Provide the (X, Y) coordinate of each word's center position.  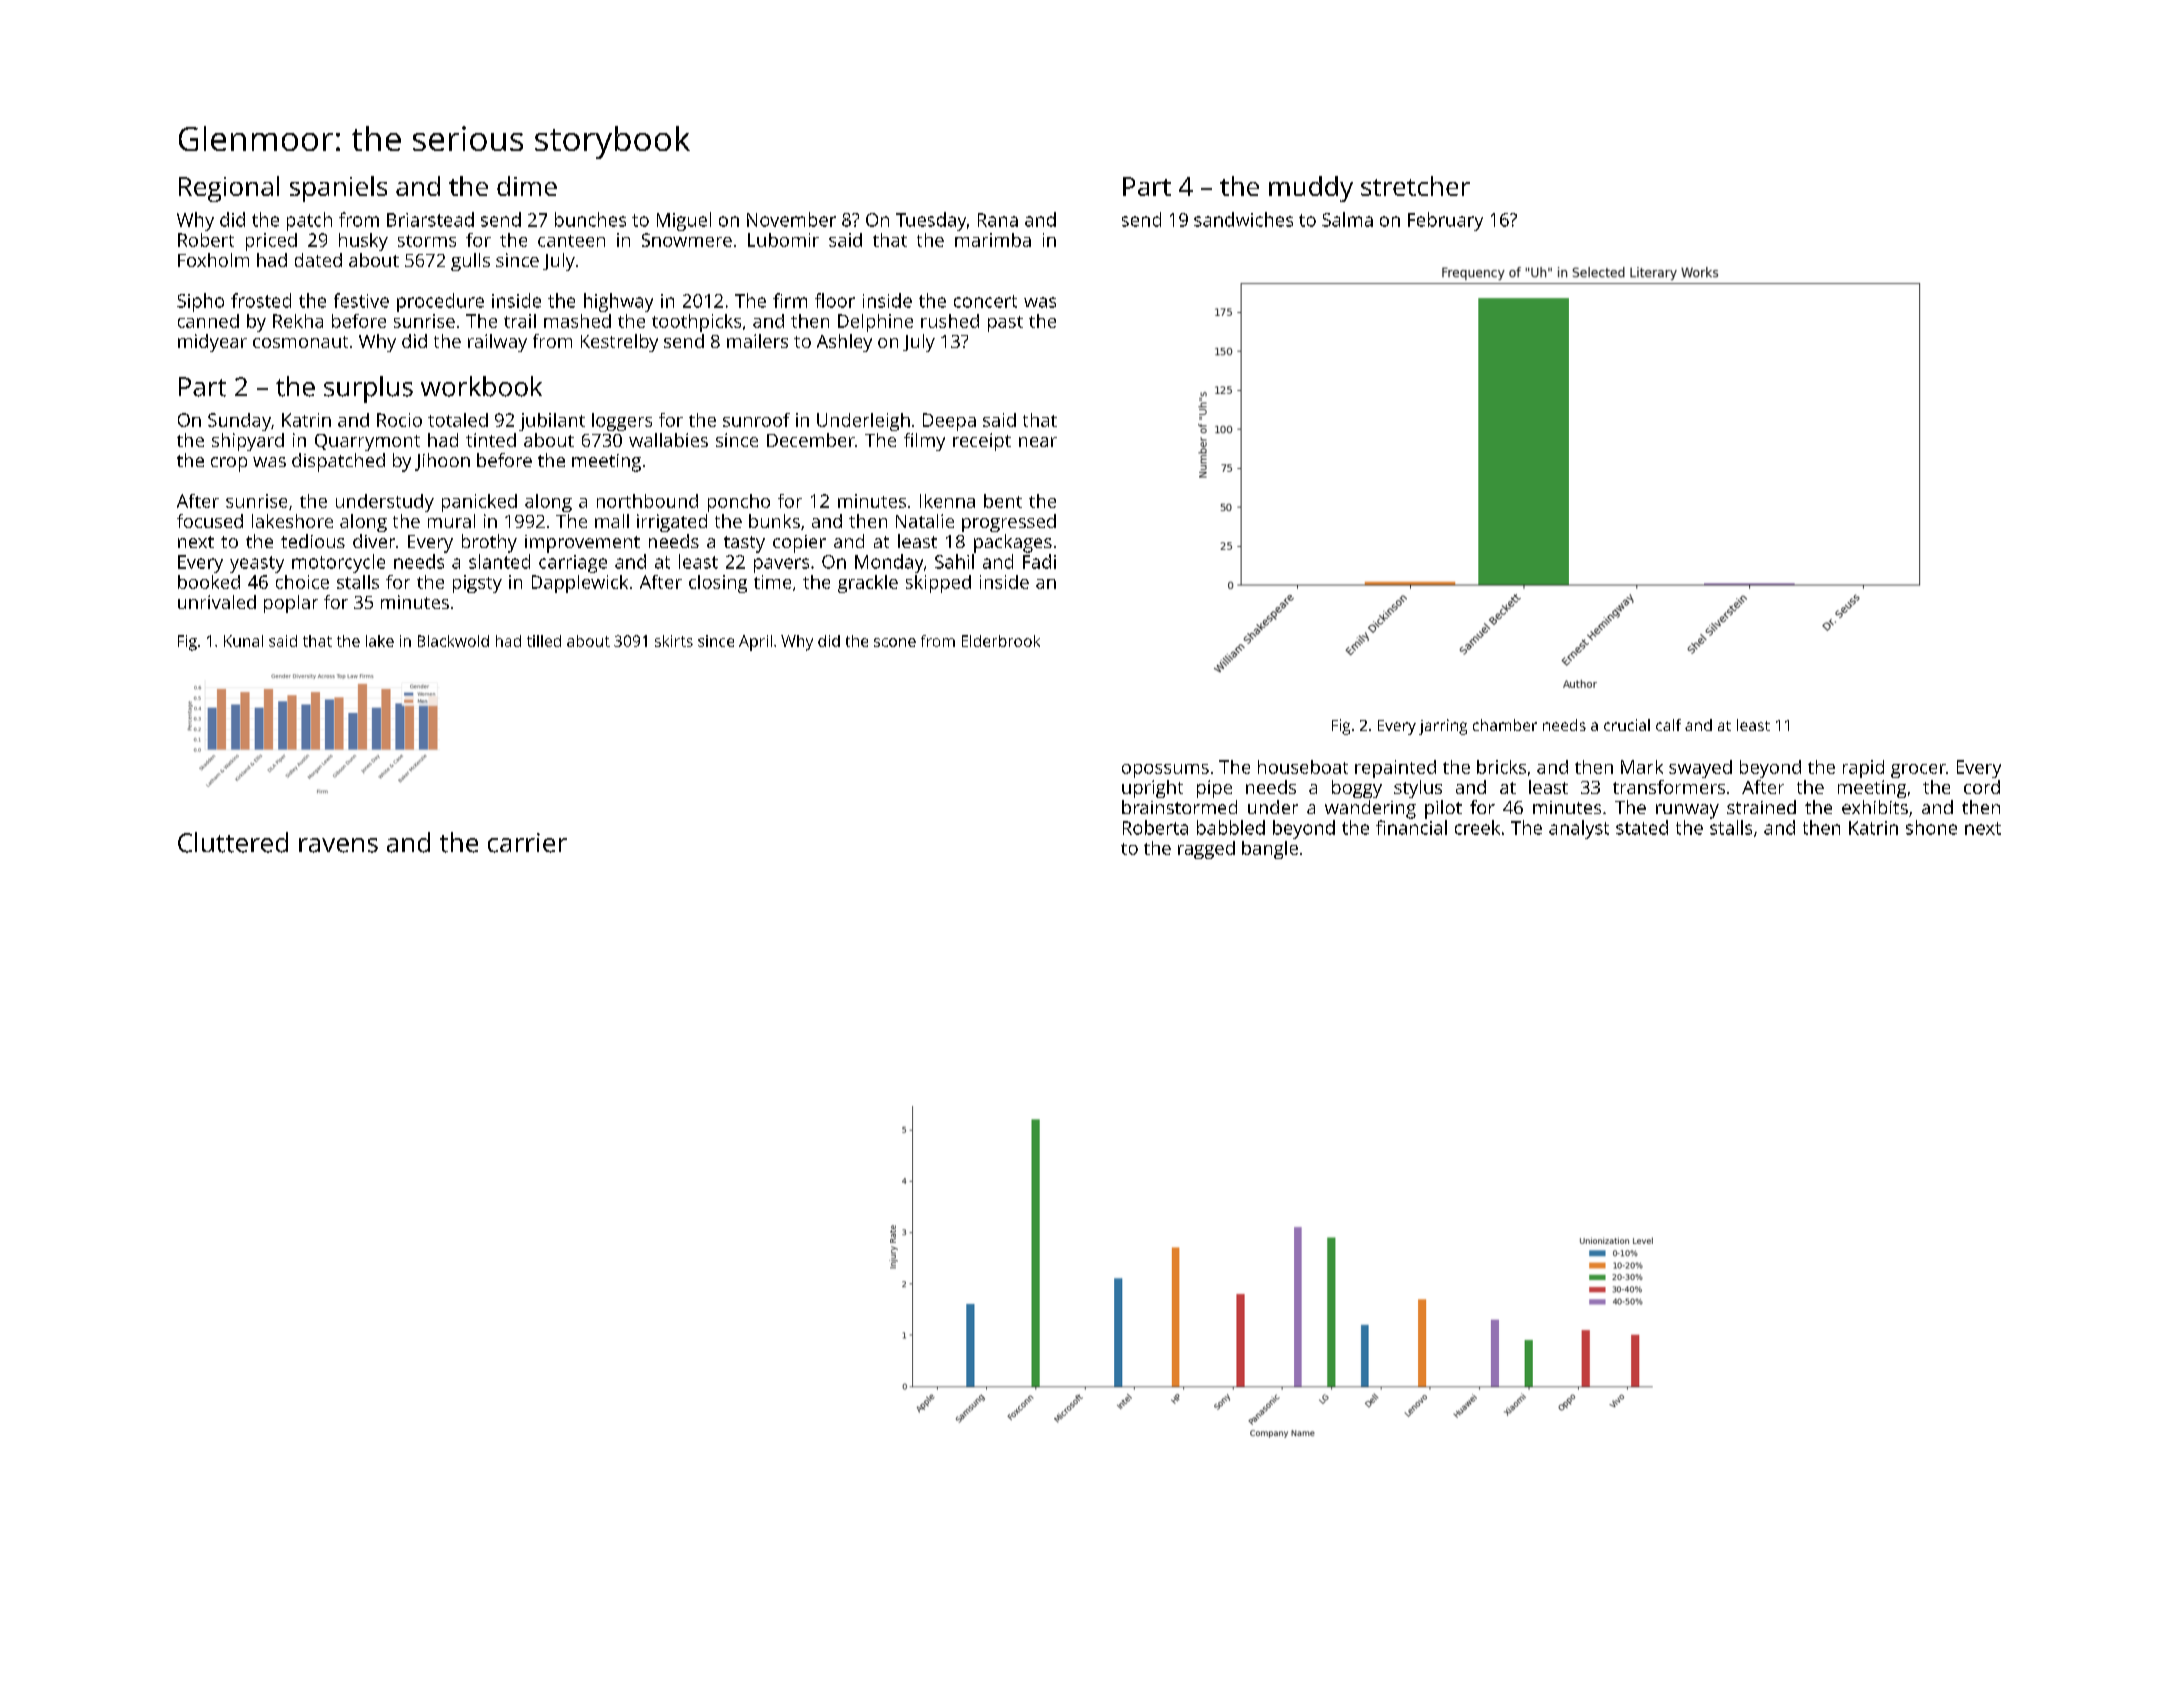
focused (210, 521)
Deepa (949, 422)
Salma (1347, 219)
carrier (527, 843)
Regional (229, 189)
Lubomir (783, 240)
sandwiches (1243, 219)
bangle (1270, 850)
